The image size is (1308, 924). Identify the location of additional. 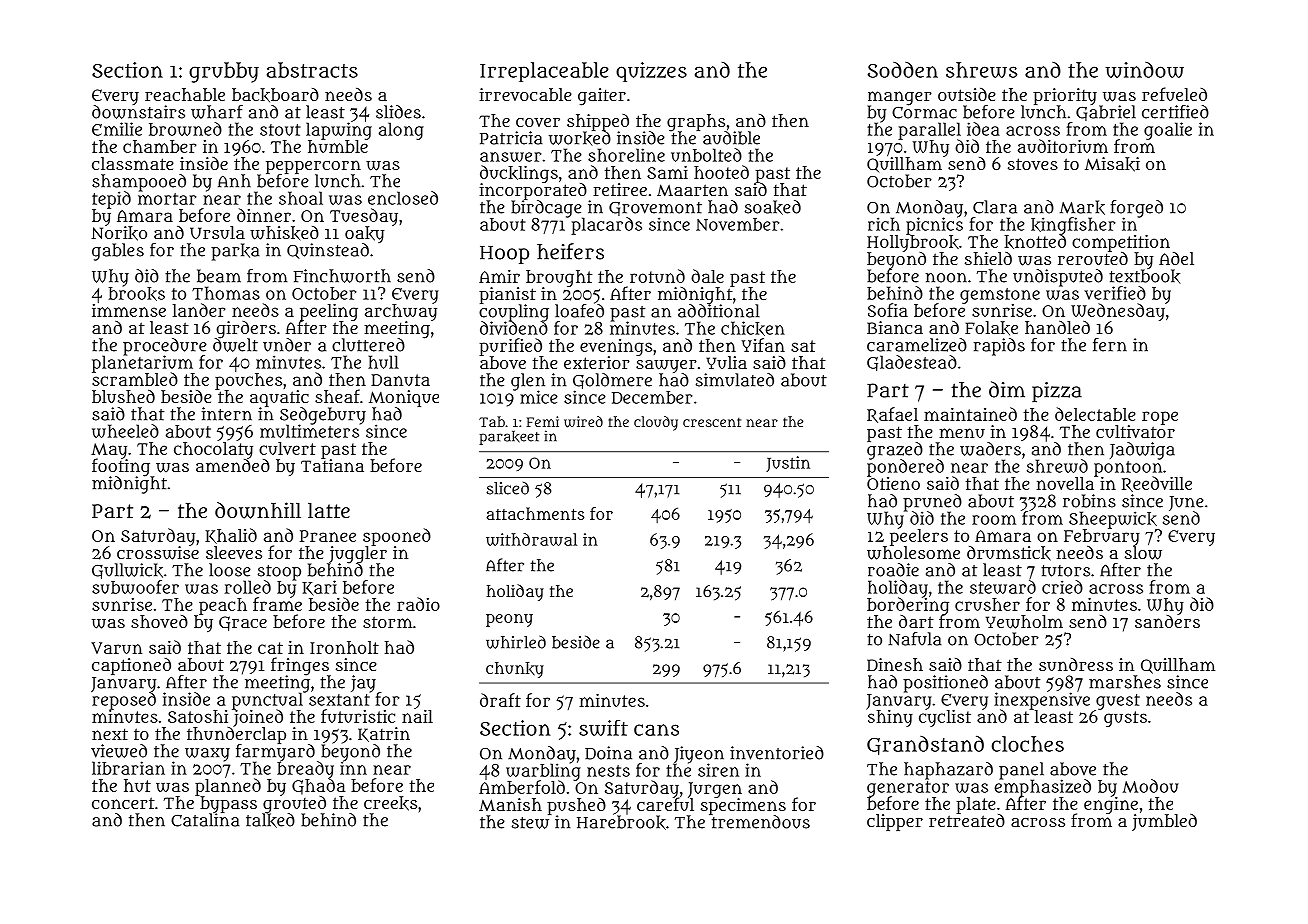
(719, 311).
